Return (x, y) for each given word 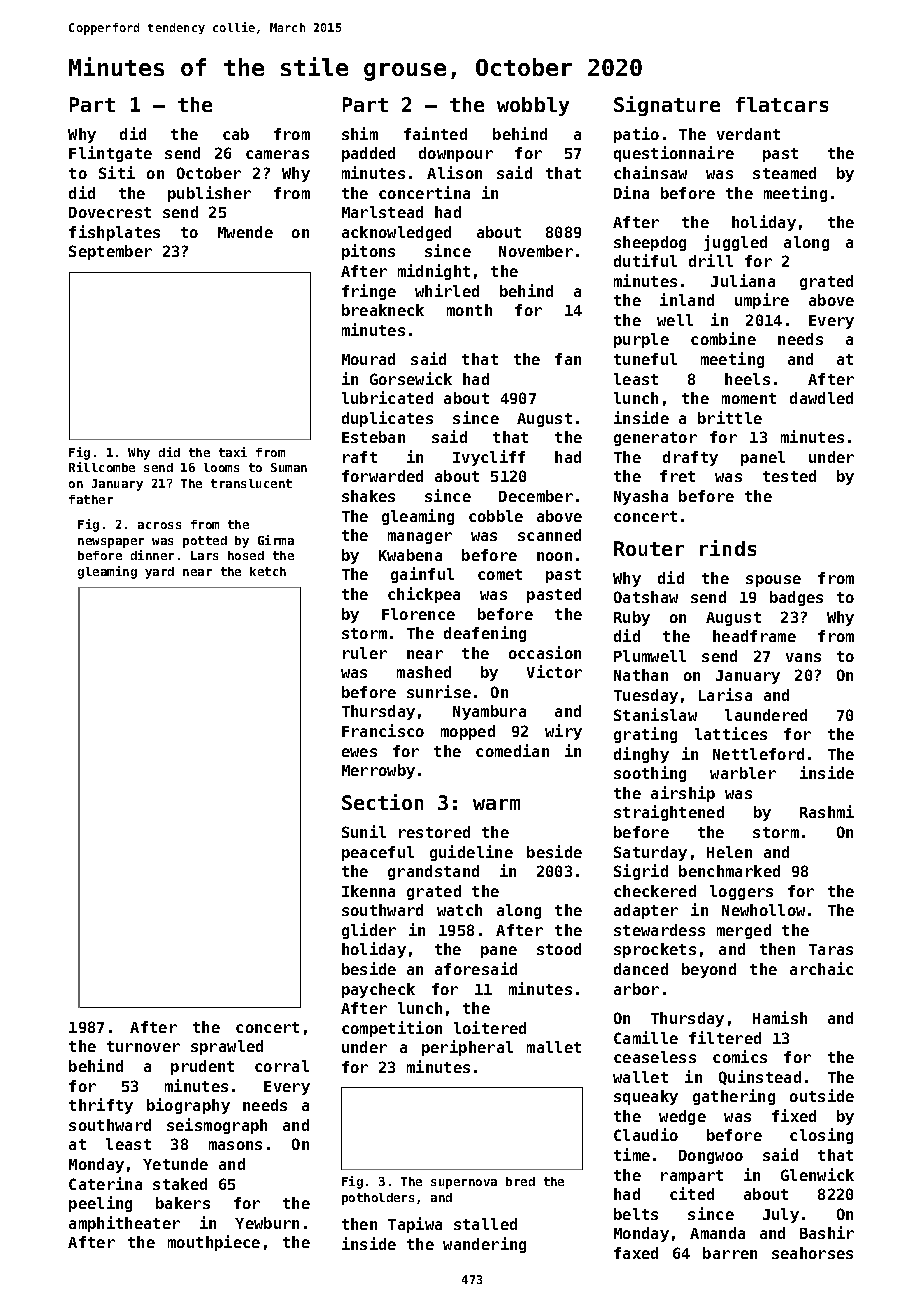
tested (789, 476)
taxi (233, 452)
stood (559, 949)
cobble (496, 516)
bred (520, 1181)
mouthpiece (214, 1243)
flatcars (782, 104)
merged (744, 931)
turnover (143, 1046)
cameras (277, 154)
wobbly (533, 106)
